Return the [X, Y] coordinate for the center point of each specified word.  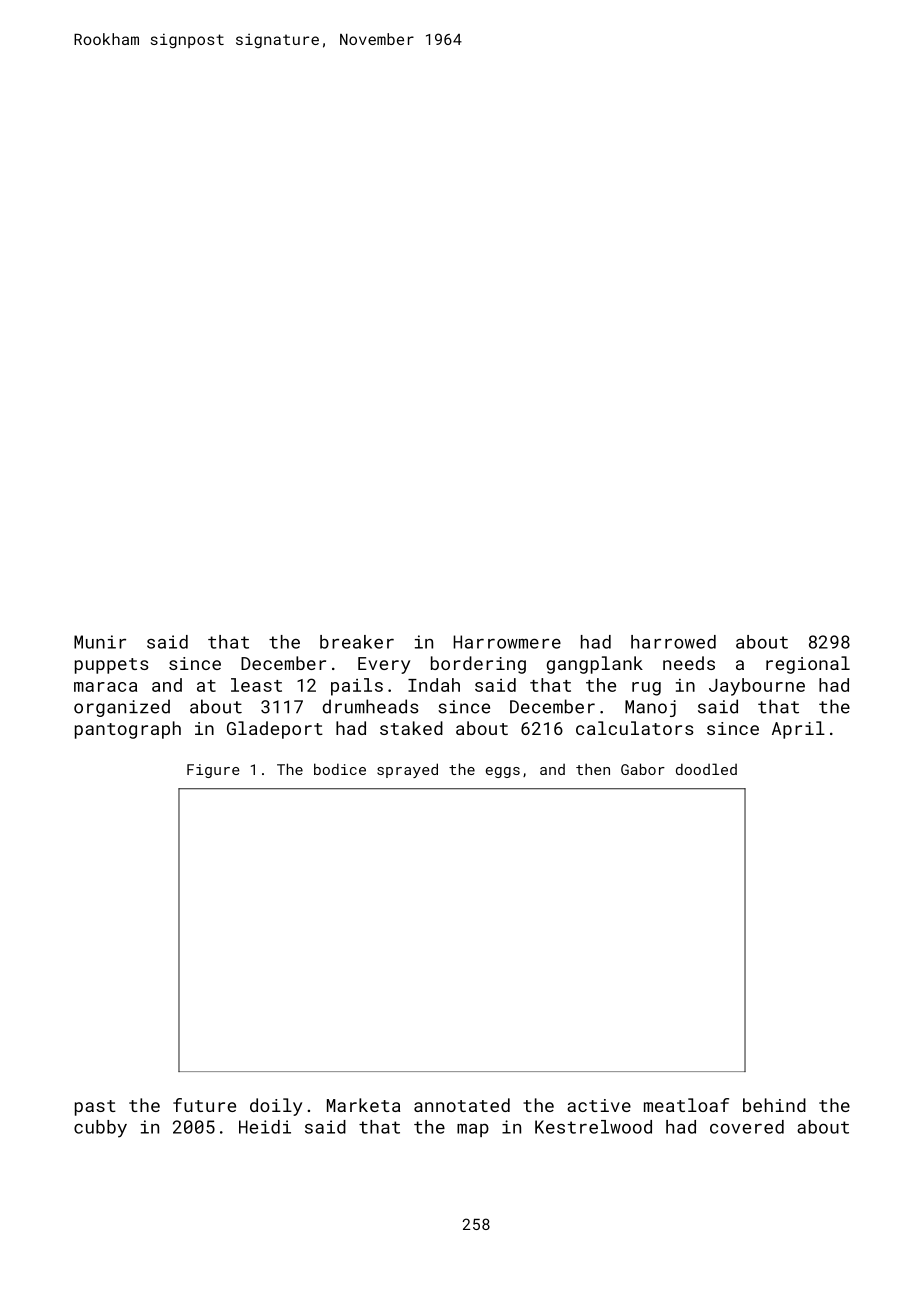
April [798, 730]
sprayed [407, 770]
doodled [706, 769]
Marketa [363, 1105]
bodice [340, 769]
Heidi [265, 1127]
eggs [503, 772]
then [593, 769]
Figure [213, 771]
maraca [105, 687]
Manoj [650, 708]
